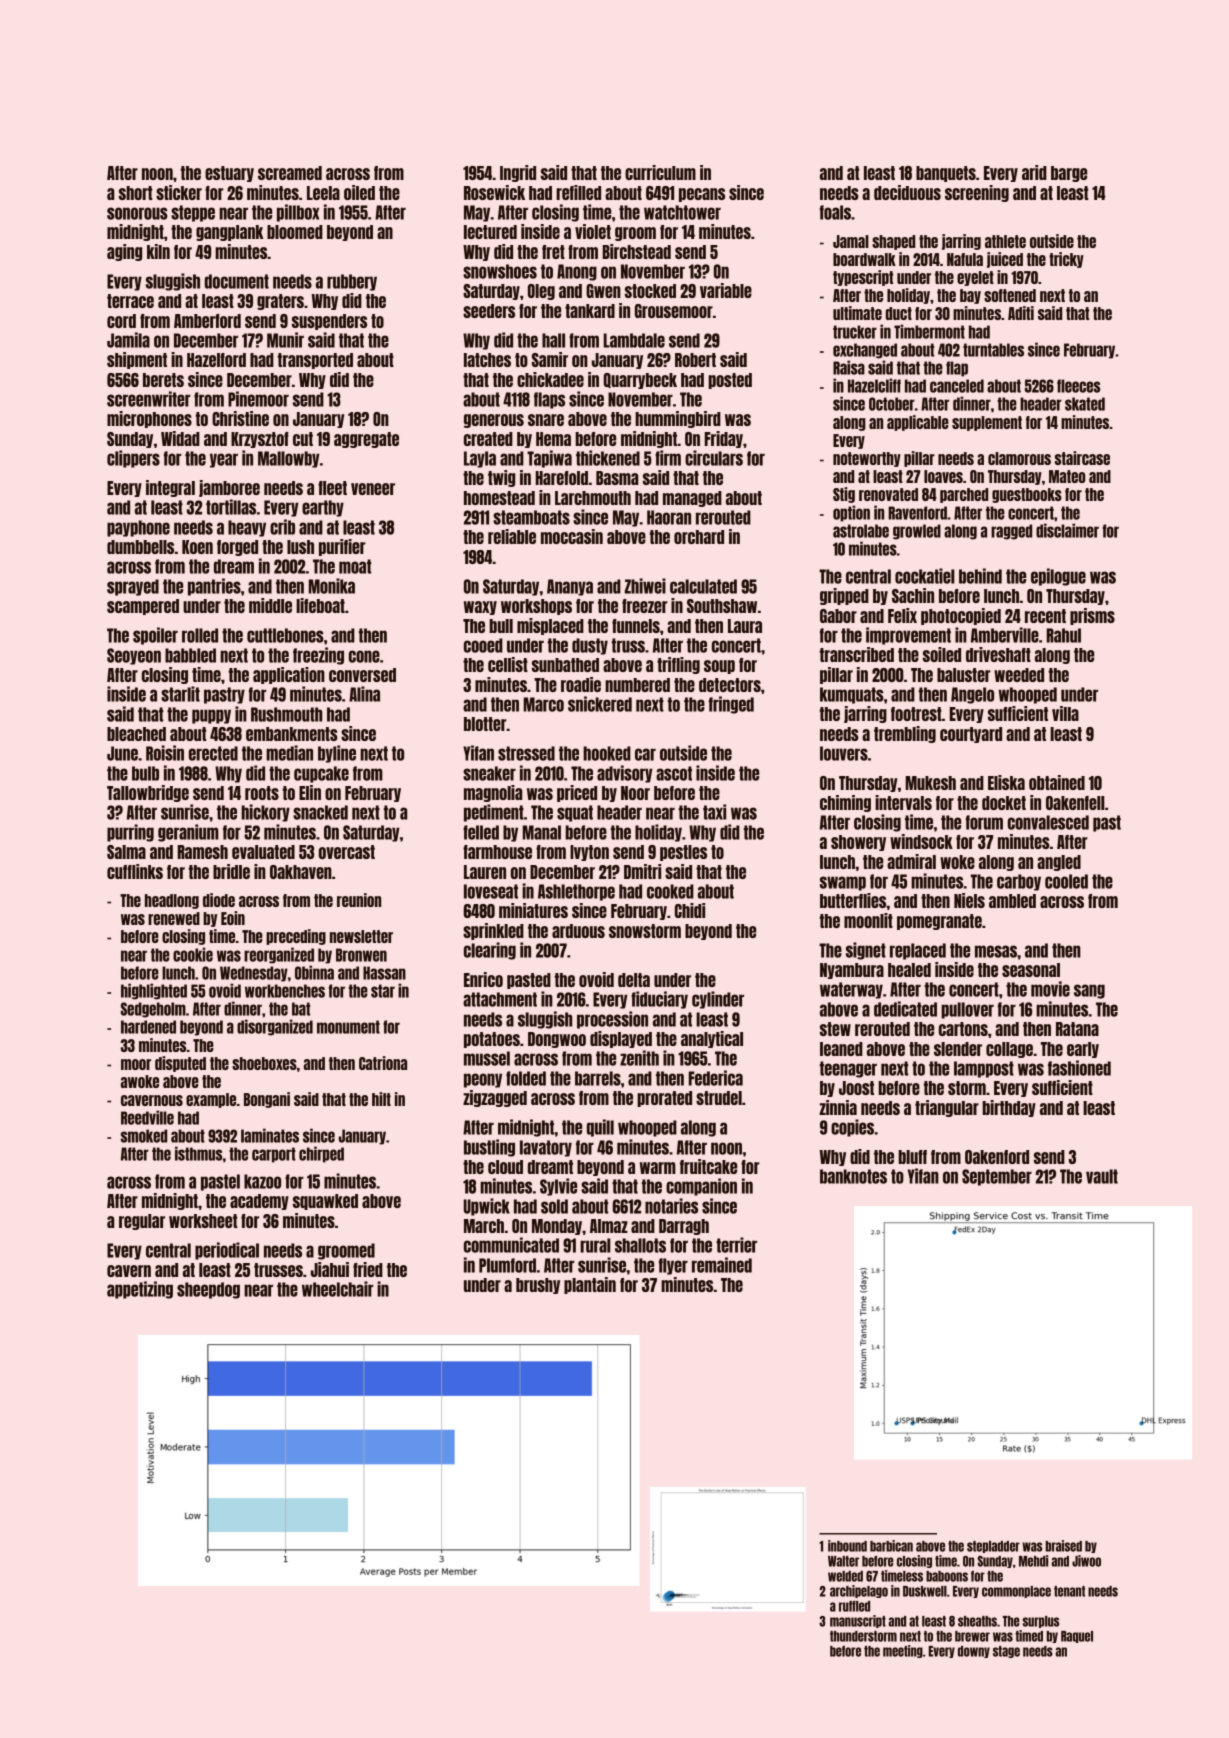  Describe the element at coordinates (682, 212) in the document. I see `watchtower` at that location.
